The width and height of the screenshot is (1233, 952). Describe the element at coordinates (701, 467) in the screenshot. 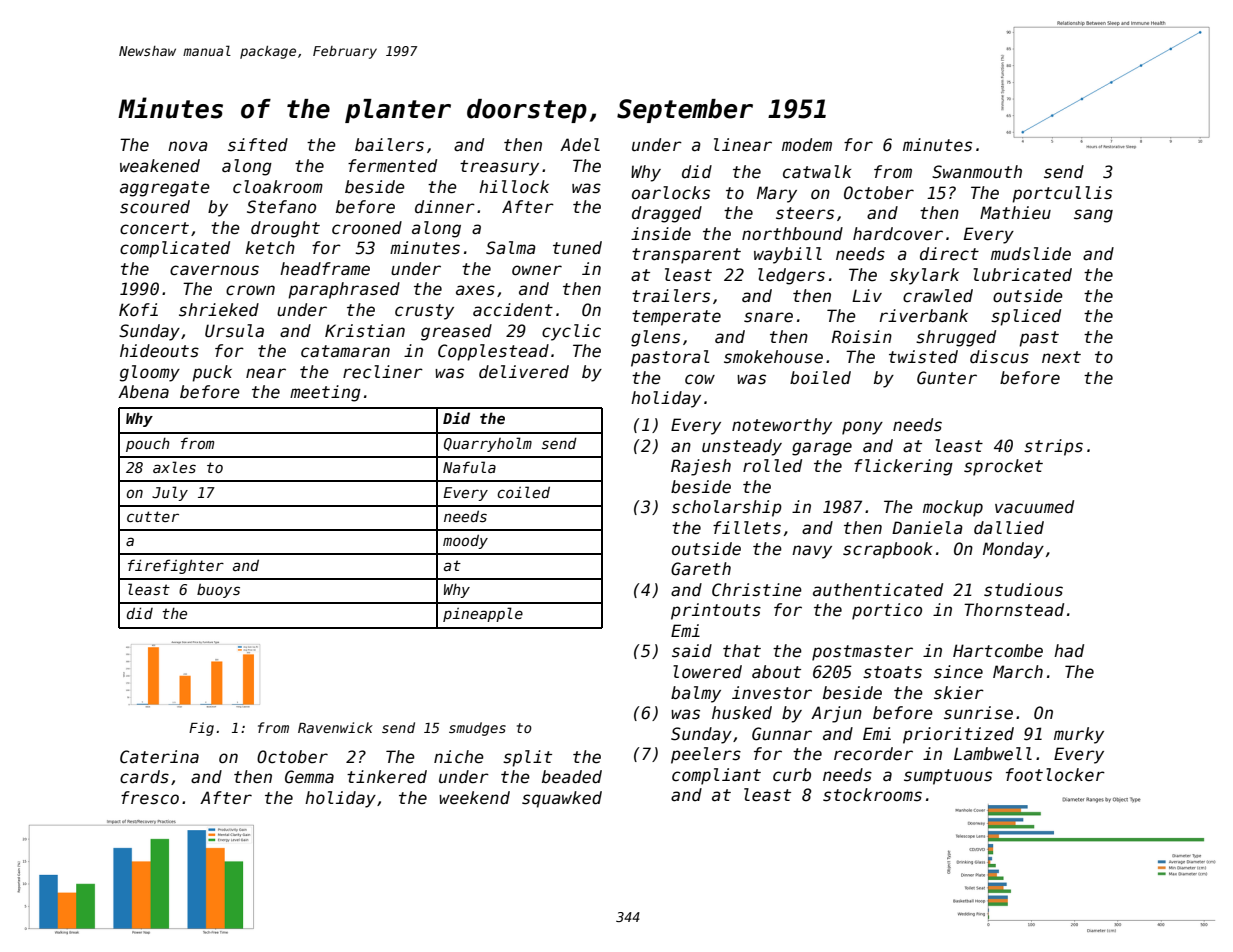

I see `Rajesh` at that location.
